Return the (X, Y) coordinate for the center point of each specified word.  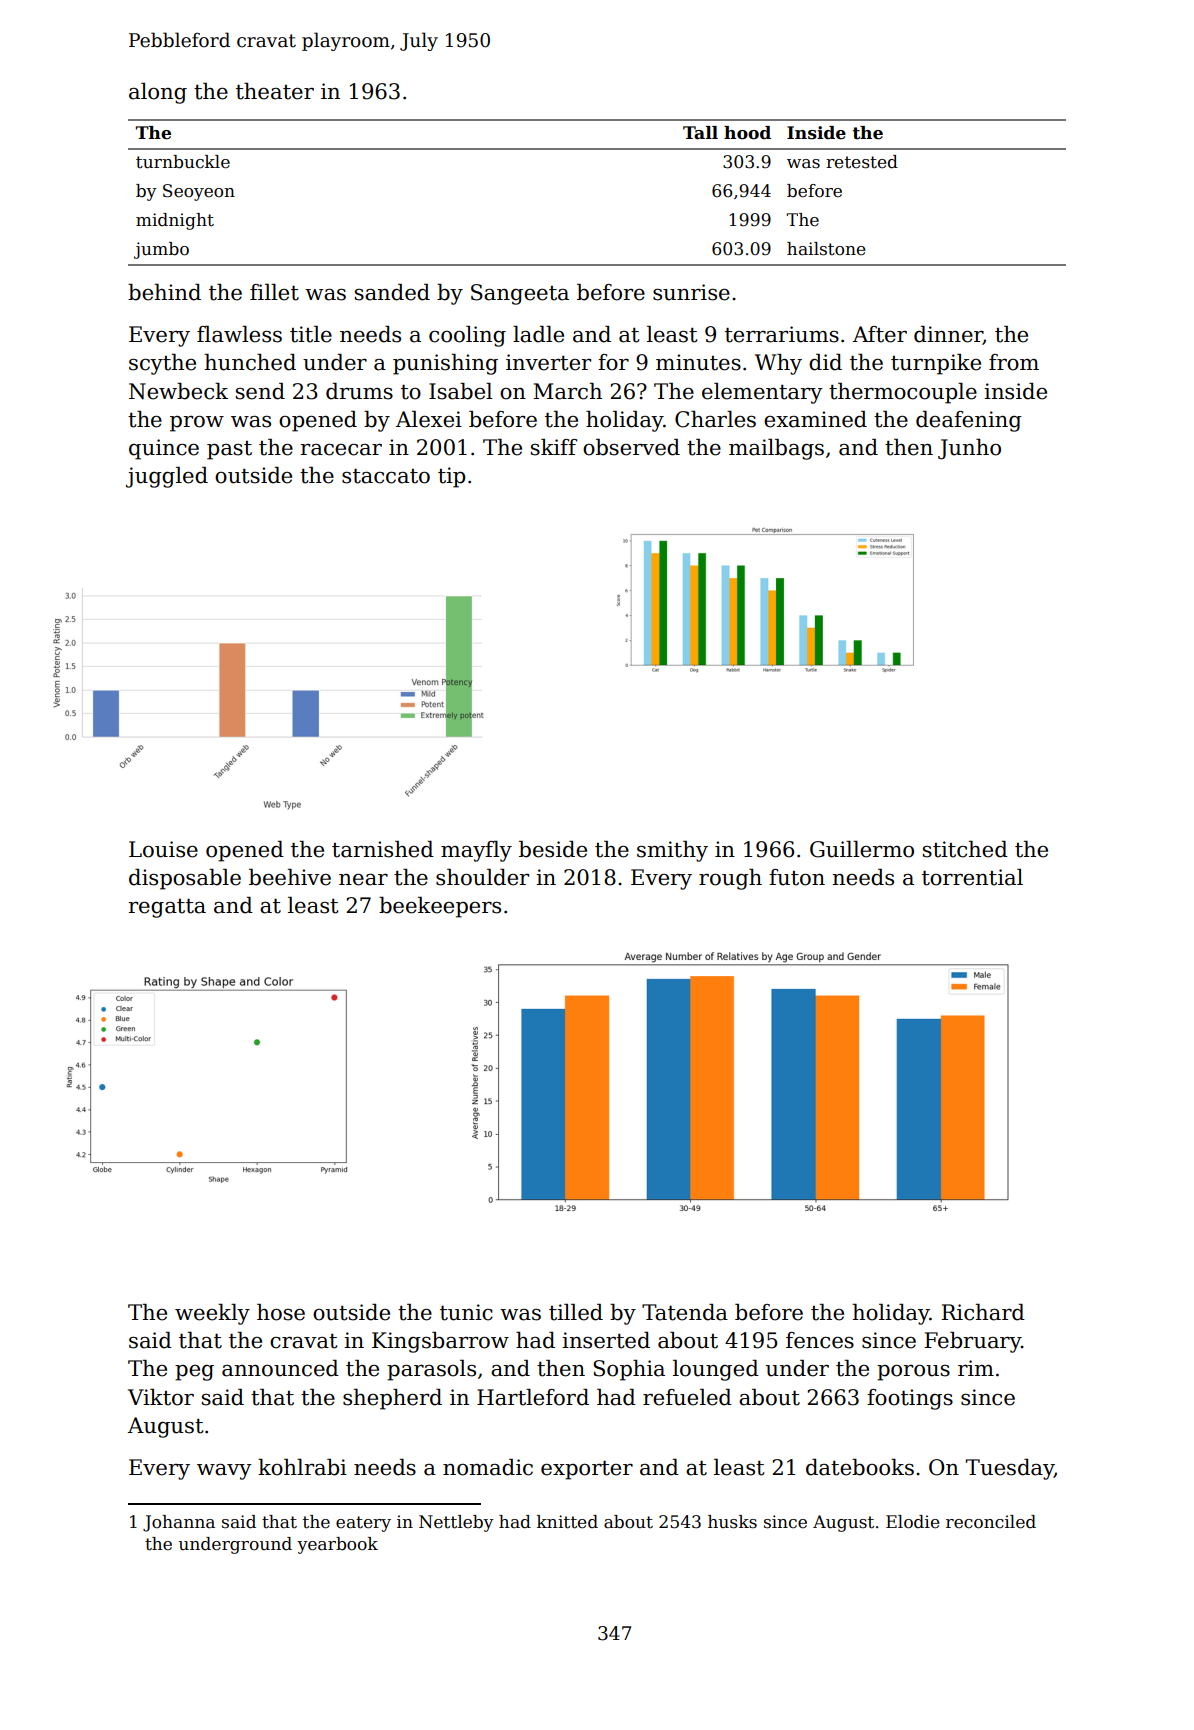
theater (275, 91)
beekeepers (440, 907)
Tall (700, 133)
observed (631, 447)
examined (815, 419)
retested (862, 162)
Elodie (913, 1522)
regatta (167, 908)
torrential (972, 877)
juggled (167, 477)
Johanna (179, 1523)
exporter (587, 1470)
